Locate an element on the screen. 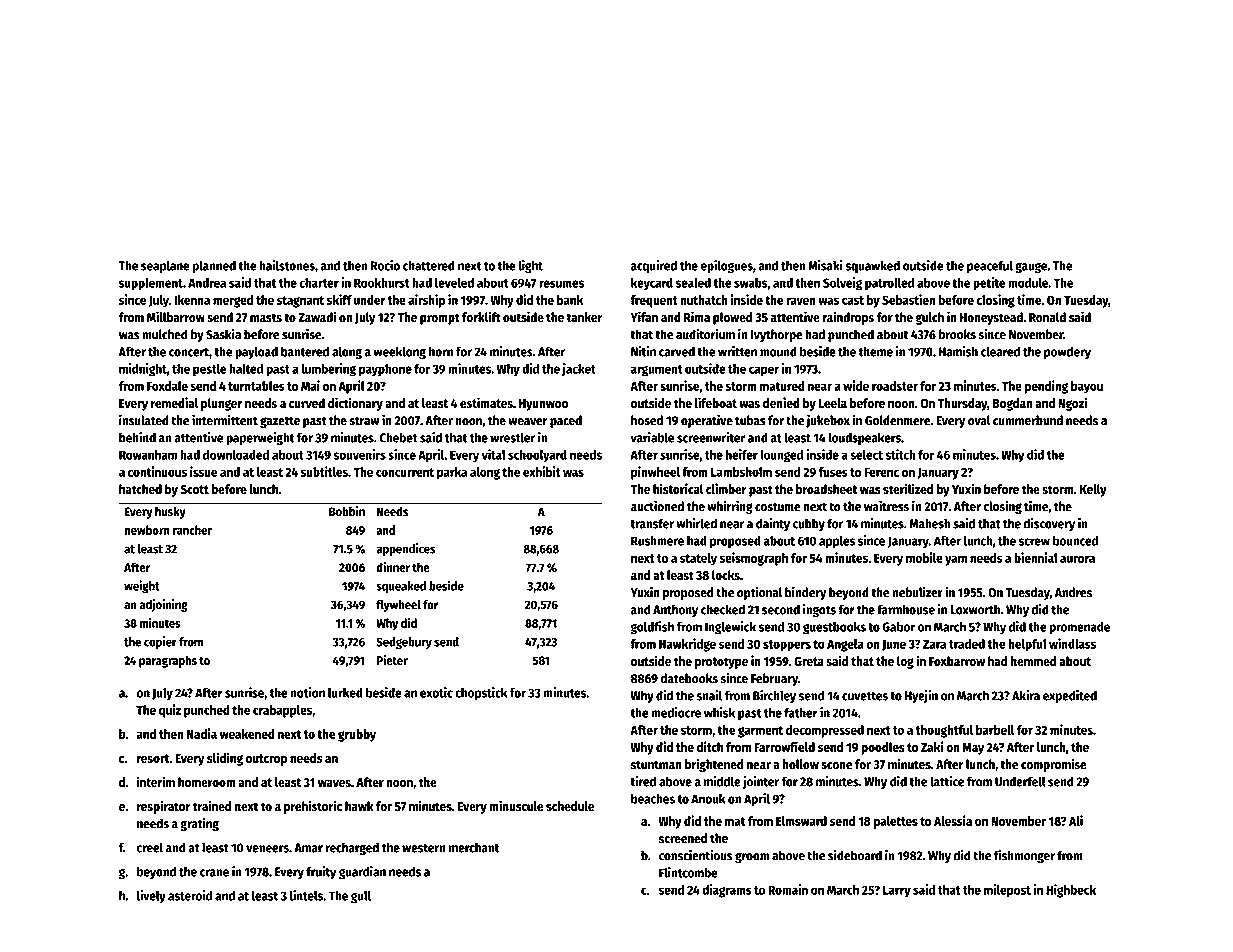 The height and width of the screenshot is (952, 1233). peaceful is located at coordinates (990, 266).
